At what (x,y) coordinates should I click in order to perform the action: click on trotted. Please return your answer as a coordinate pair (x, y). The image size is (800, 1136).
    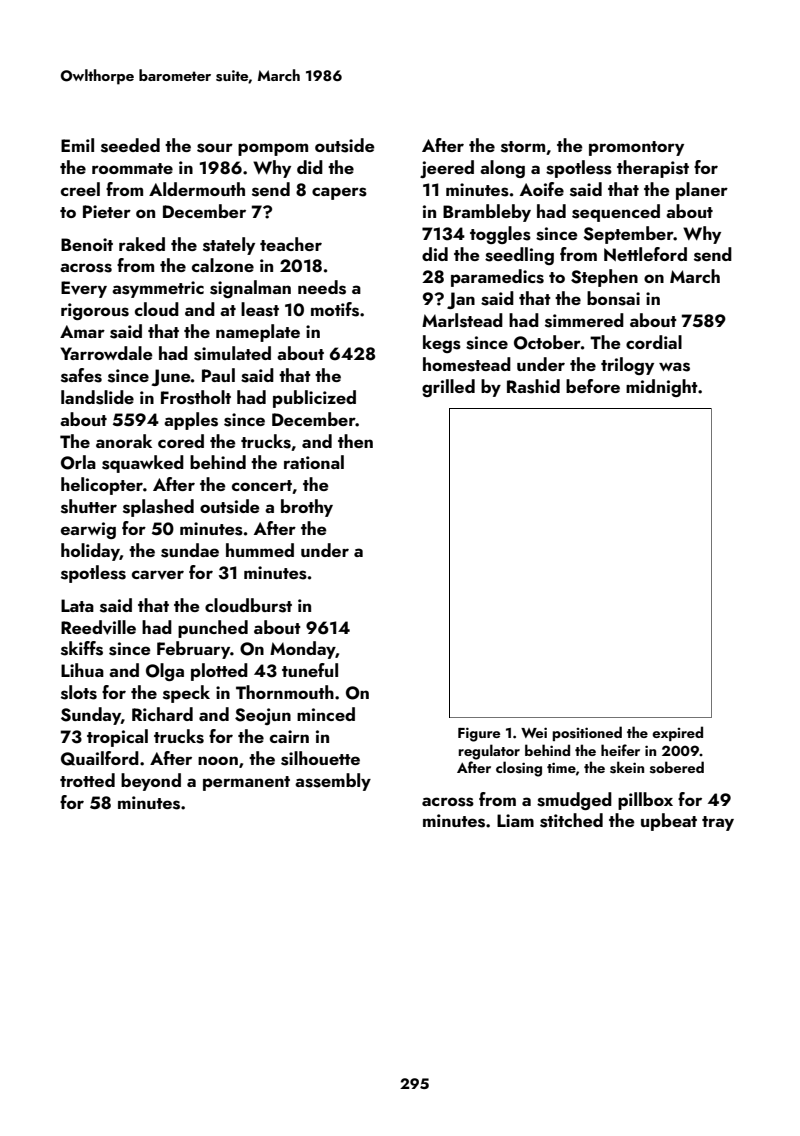
    Looking at the image, I should click on (87, 780).
